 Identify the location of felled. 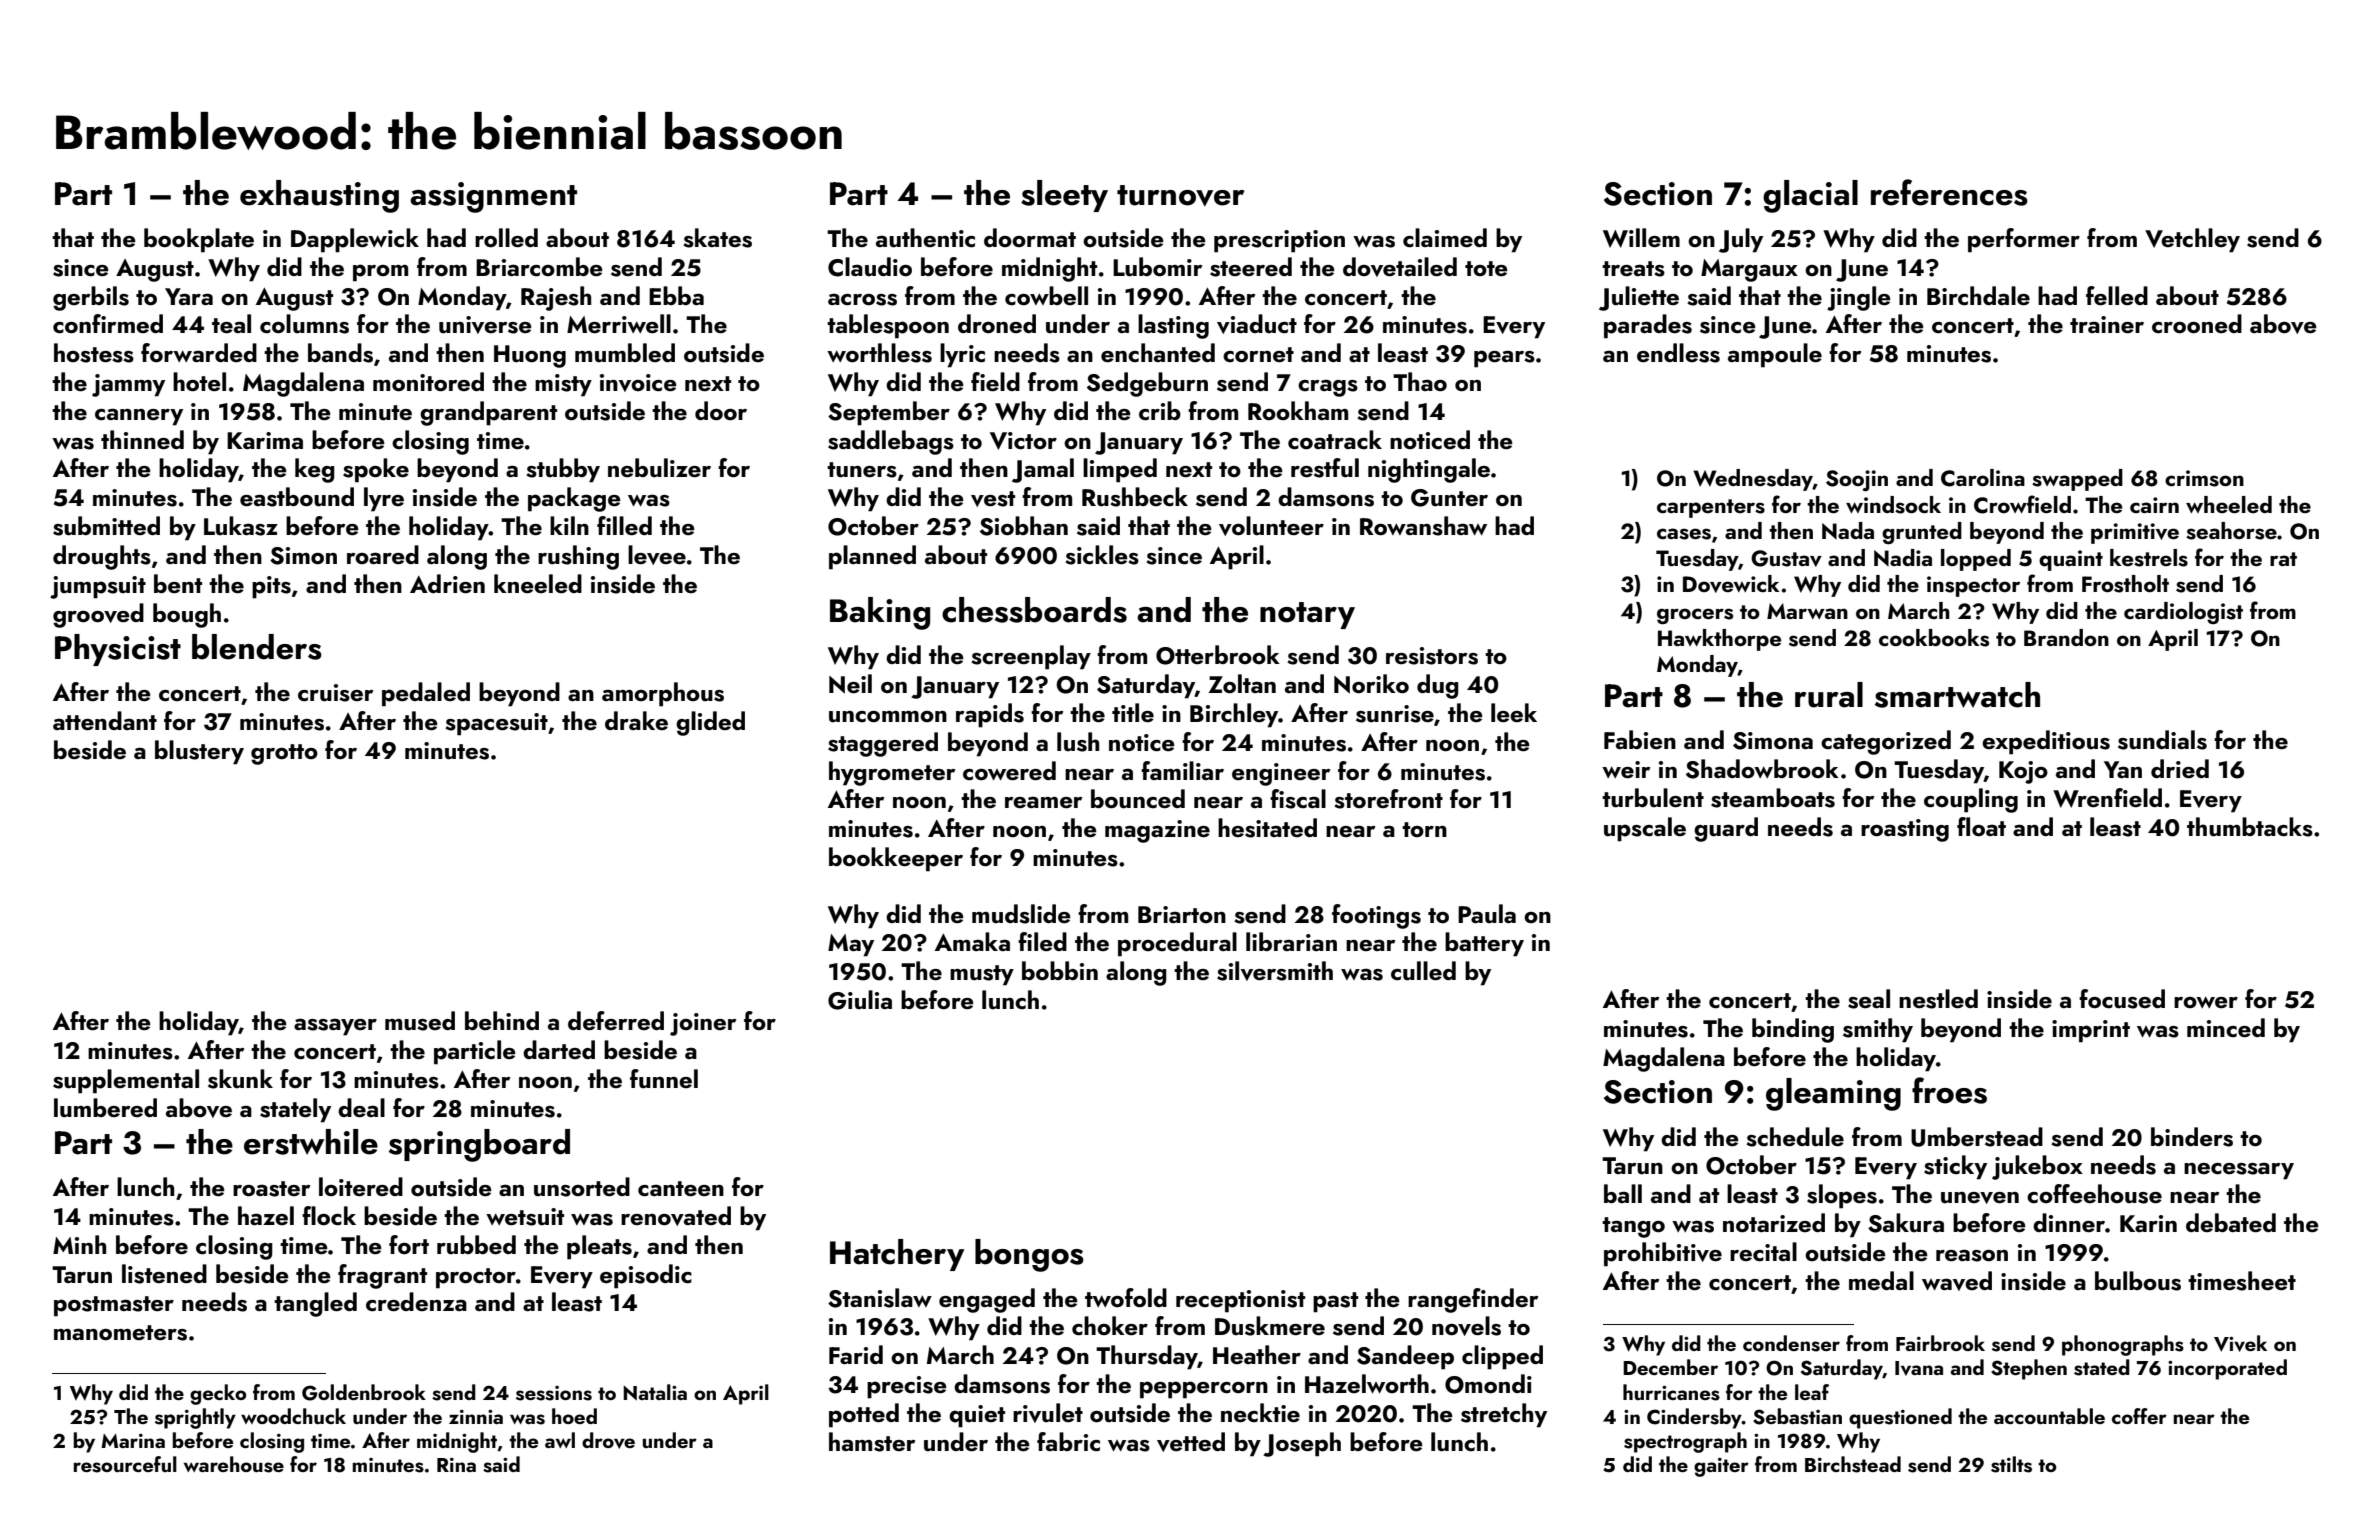
(2117, 295).
